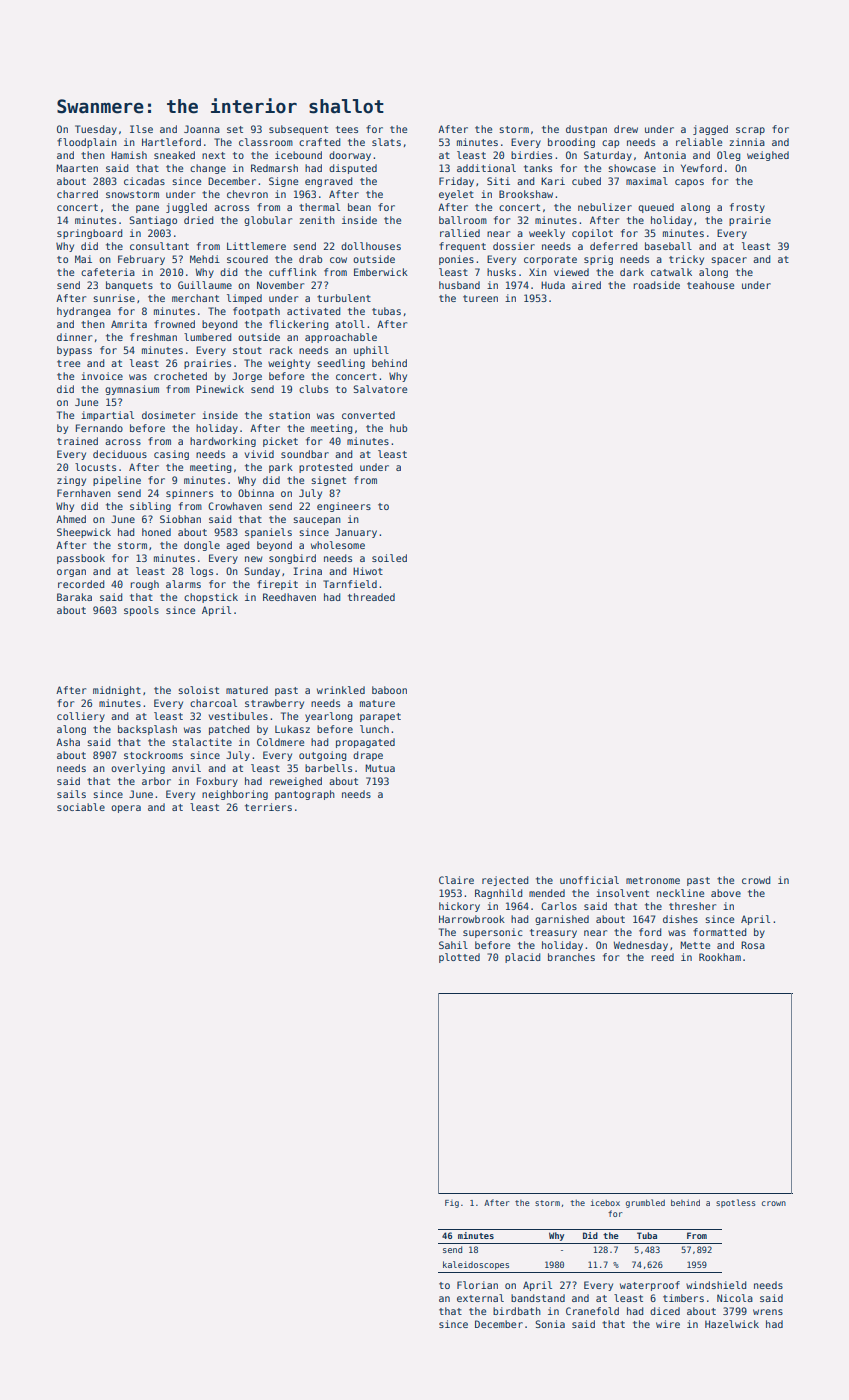 The image size is (849, 1400). I want to click on roadside, so click(657, 285).
